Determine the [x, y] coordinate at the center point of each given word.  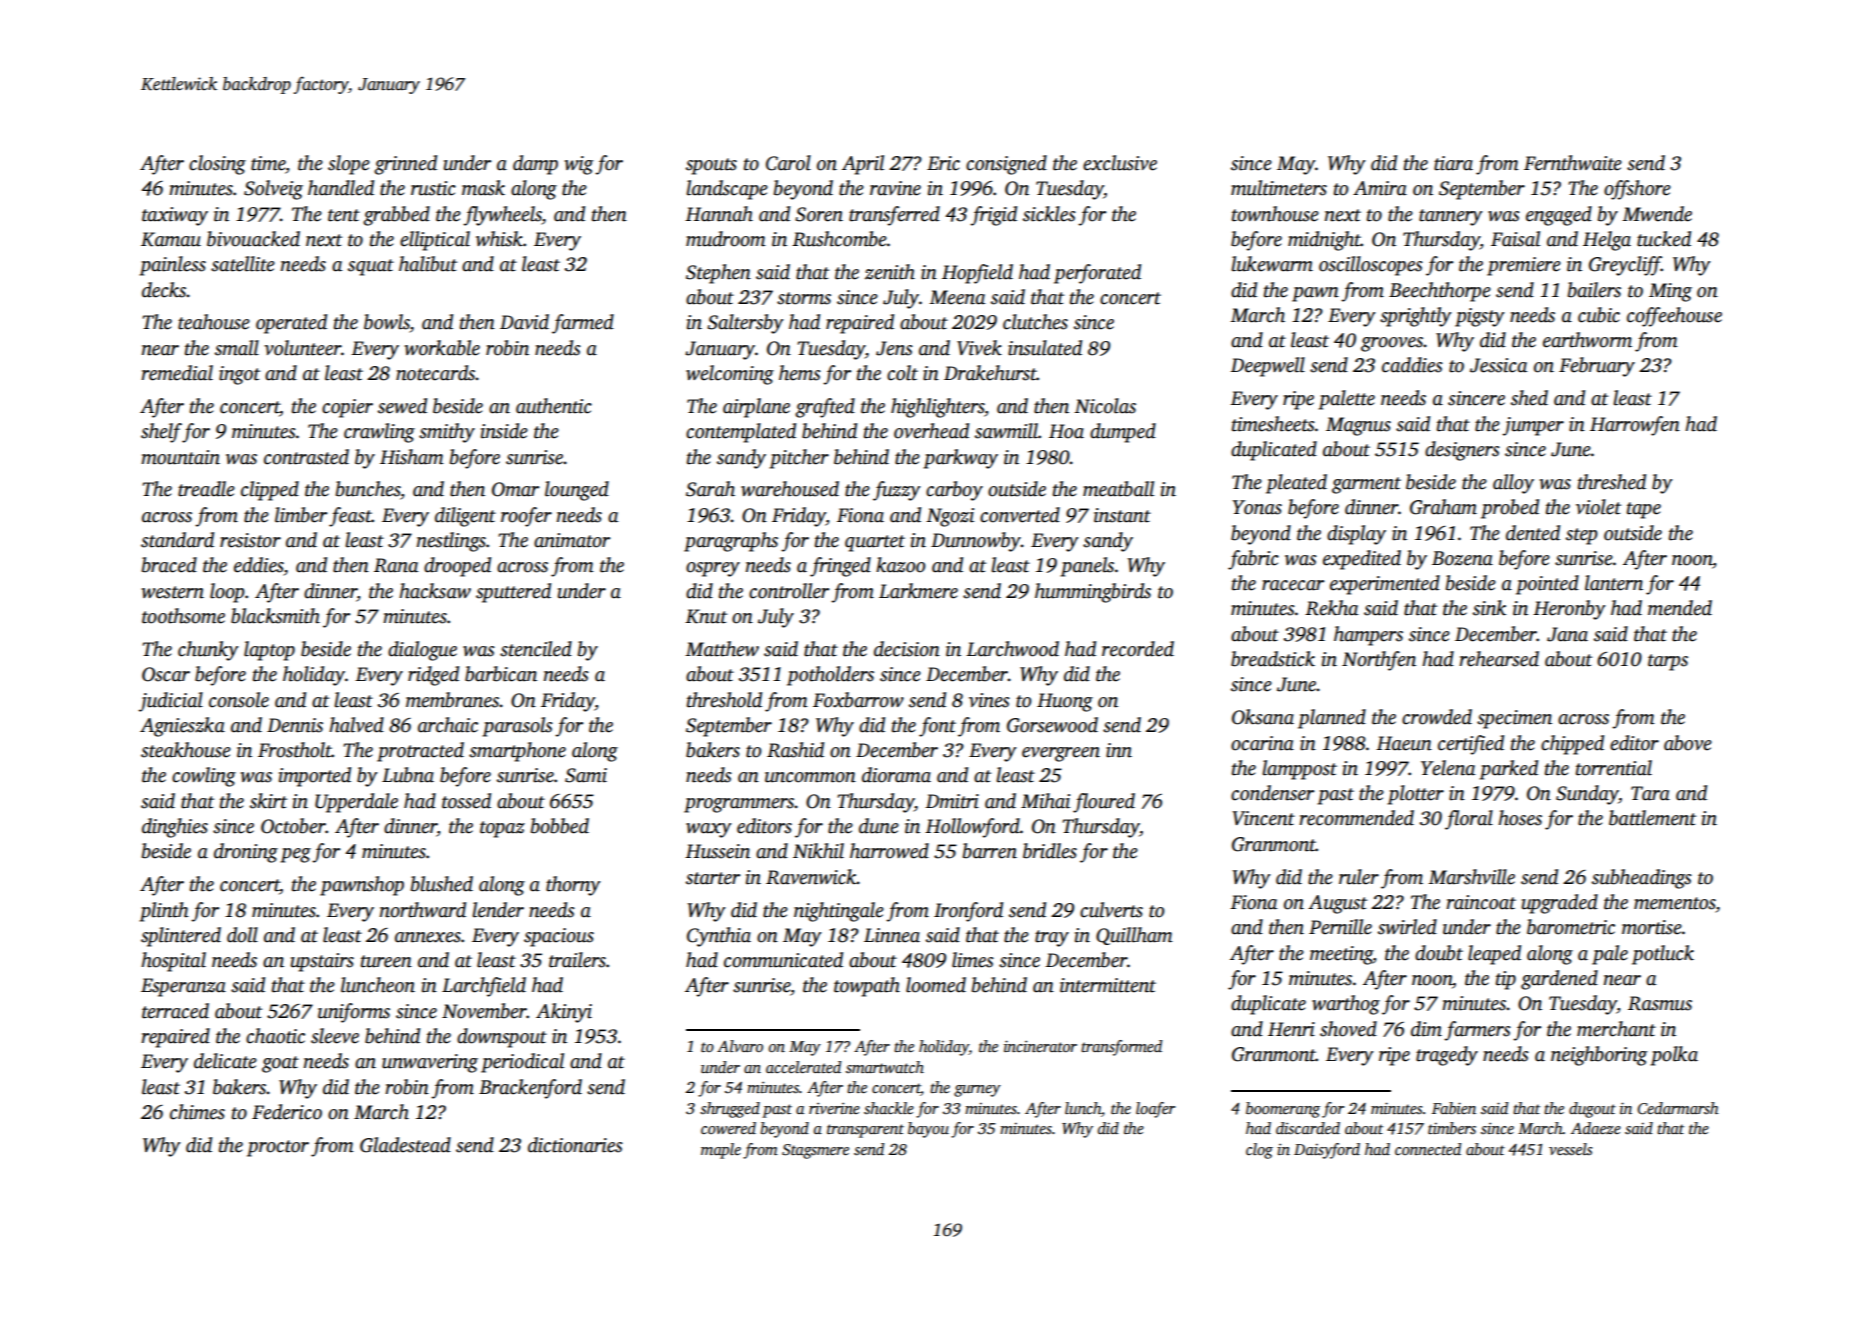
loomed [936, 985]
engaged [1559, 216]
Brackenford [530, 1089]
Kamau [171, 239]
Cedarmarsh [1678, 1108]
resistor [250, 540]
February [1597, 367]
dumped [1123, 433]
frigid [993, 216]
